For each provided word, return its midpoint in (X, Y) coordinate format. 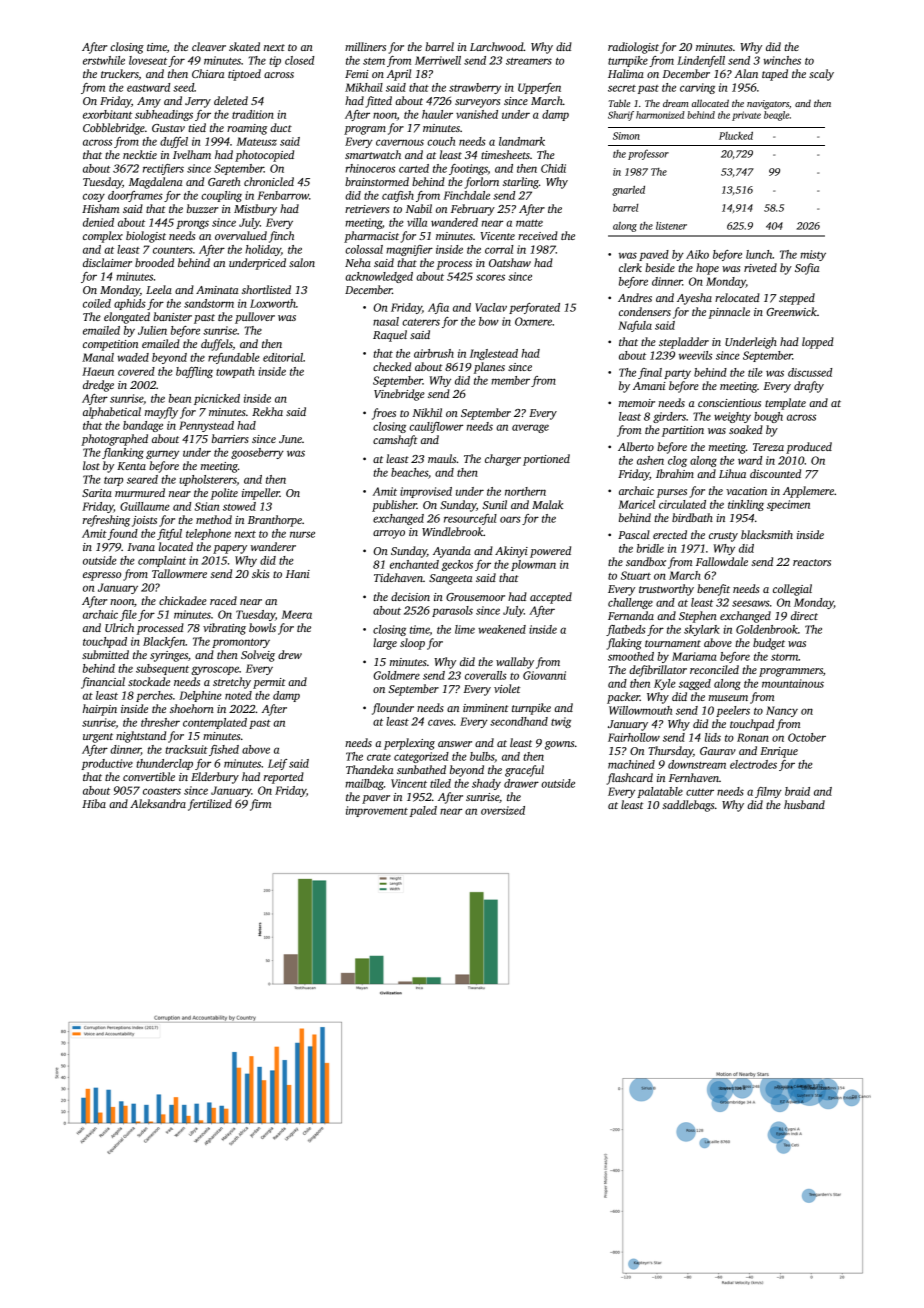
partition (683, 431)
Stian (207, 506)
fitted (379, 102)
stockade (149, 681)
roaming (247, 129)
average (530, 428)
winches (782, 60)
